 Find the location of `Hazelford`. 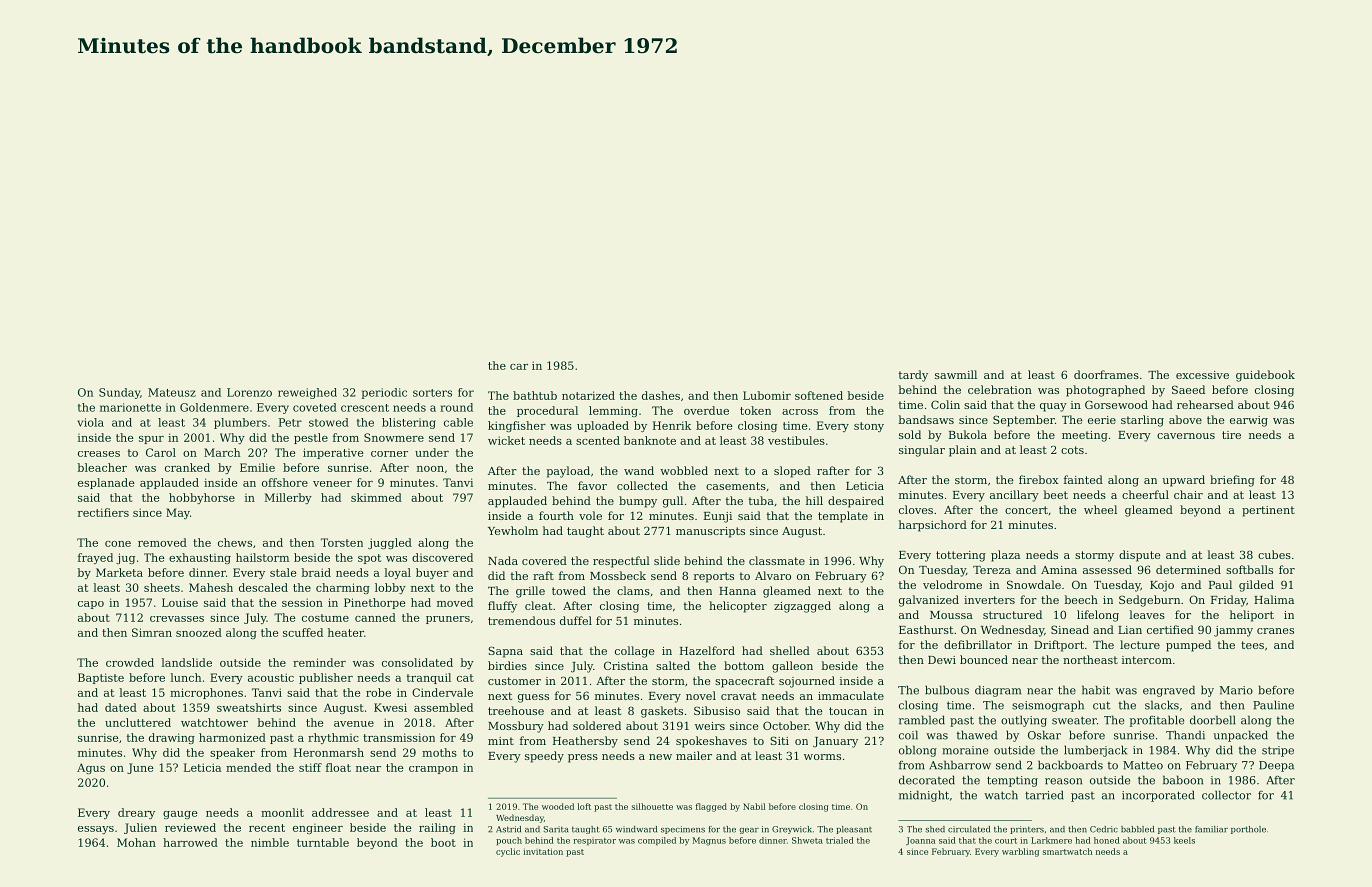

Hazelford is located at coordinates (707, 650).
